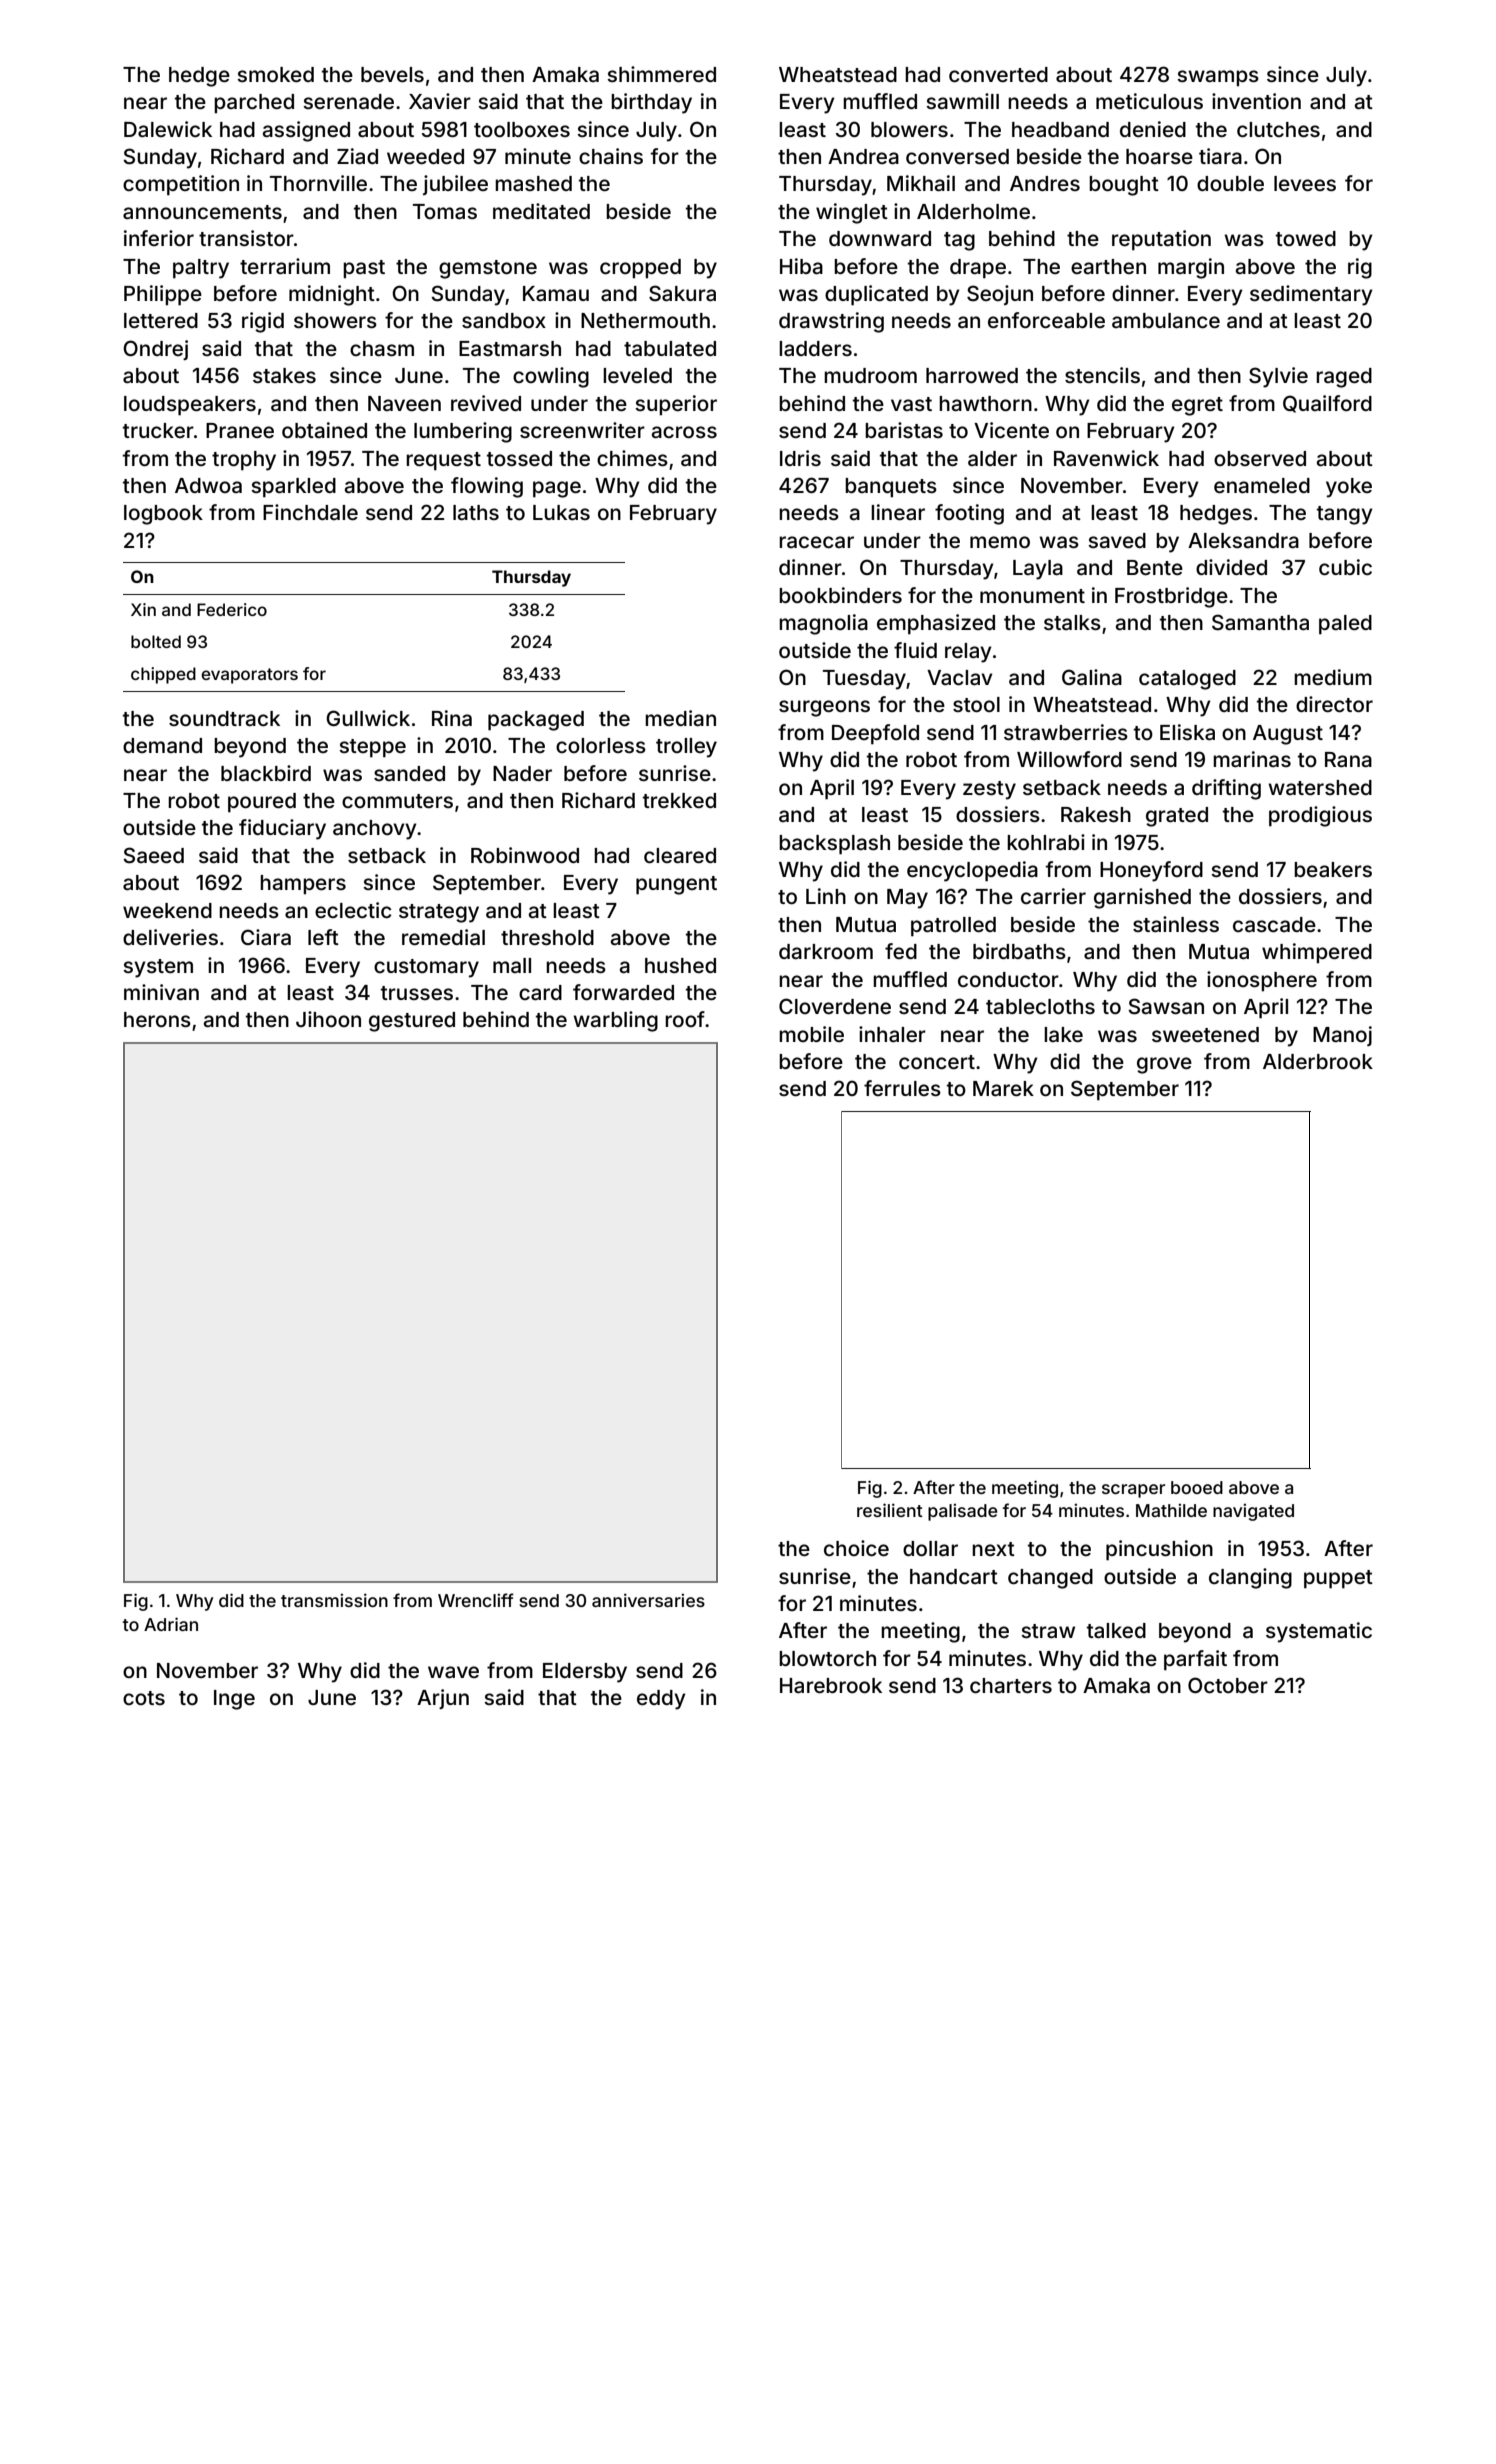 The width and height of the screenshot is (1496, 2464). Describe the element at coordinates (1164, 1065) in the screenshot. I see `grove` at that location.
